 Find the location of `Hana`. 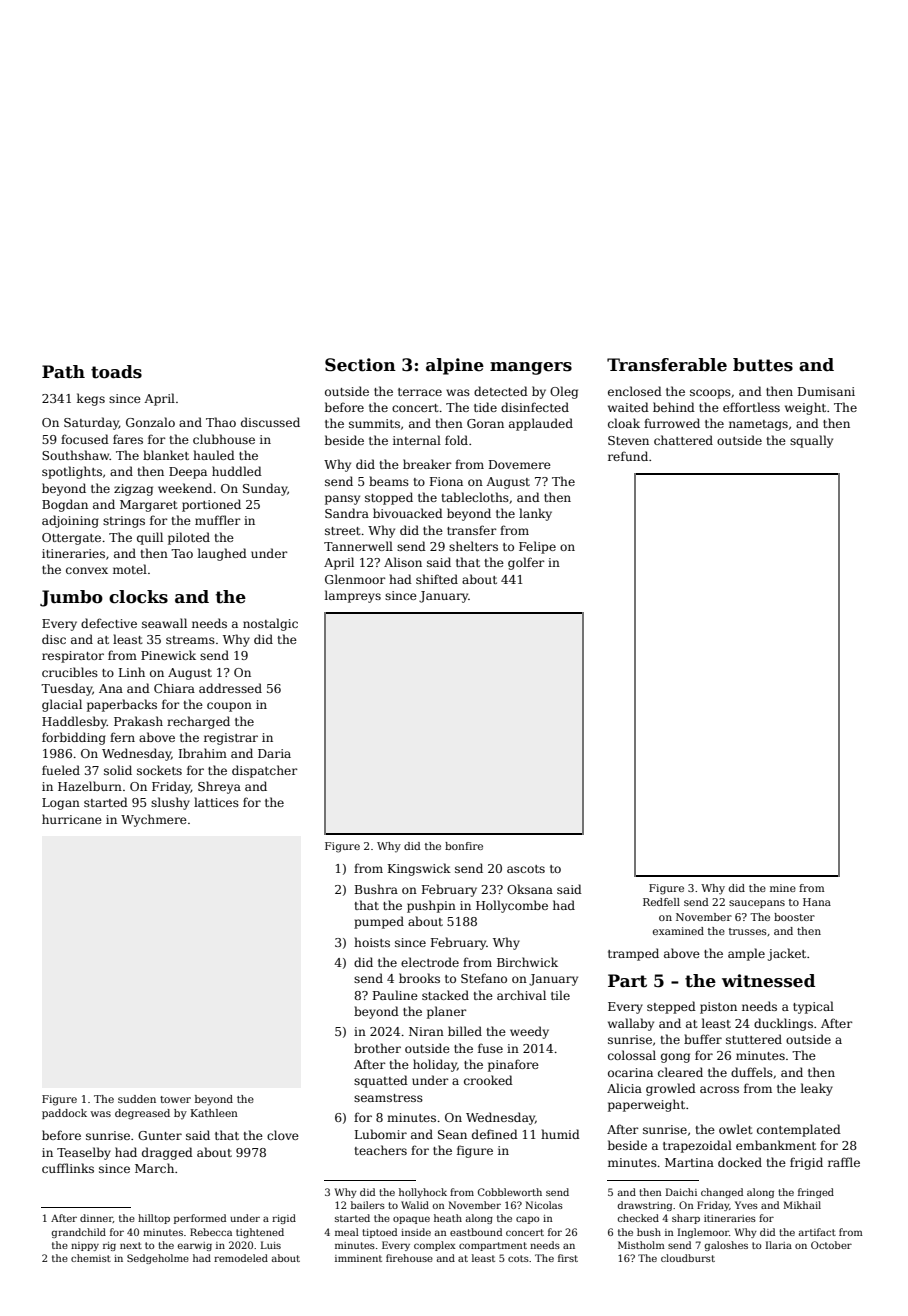

Hana is located at coordinates (817, 902).
